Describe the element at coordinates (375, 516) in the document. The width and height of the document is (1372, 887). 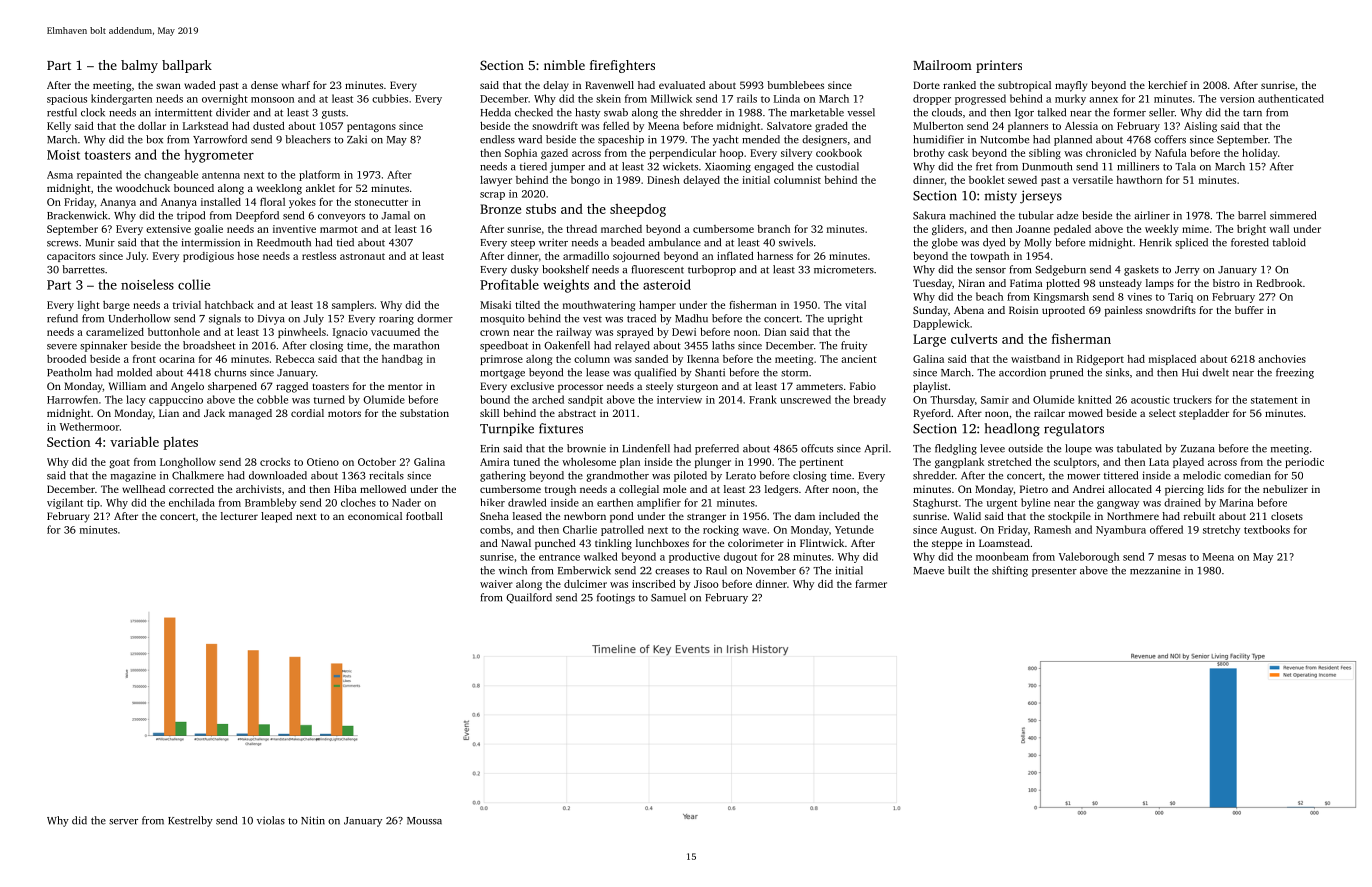
I see `economical` at that location.
